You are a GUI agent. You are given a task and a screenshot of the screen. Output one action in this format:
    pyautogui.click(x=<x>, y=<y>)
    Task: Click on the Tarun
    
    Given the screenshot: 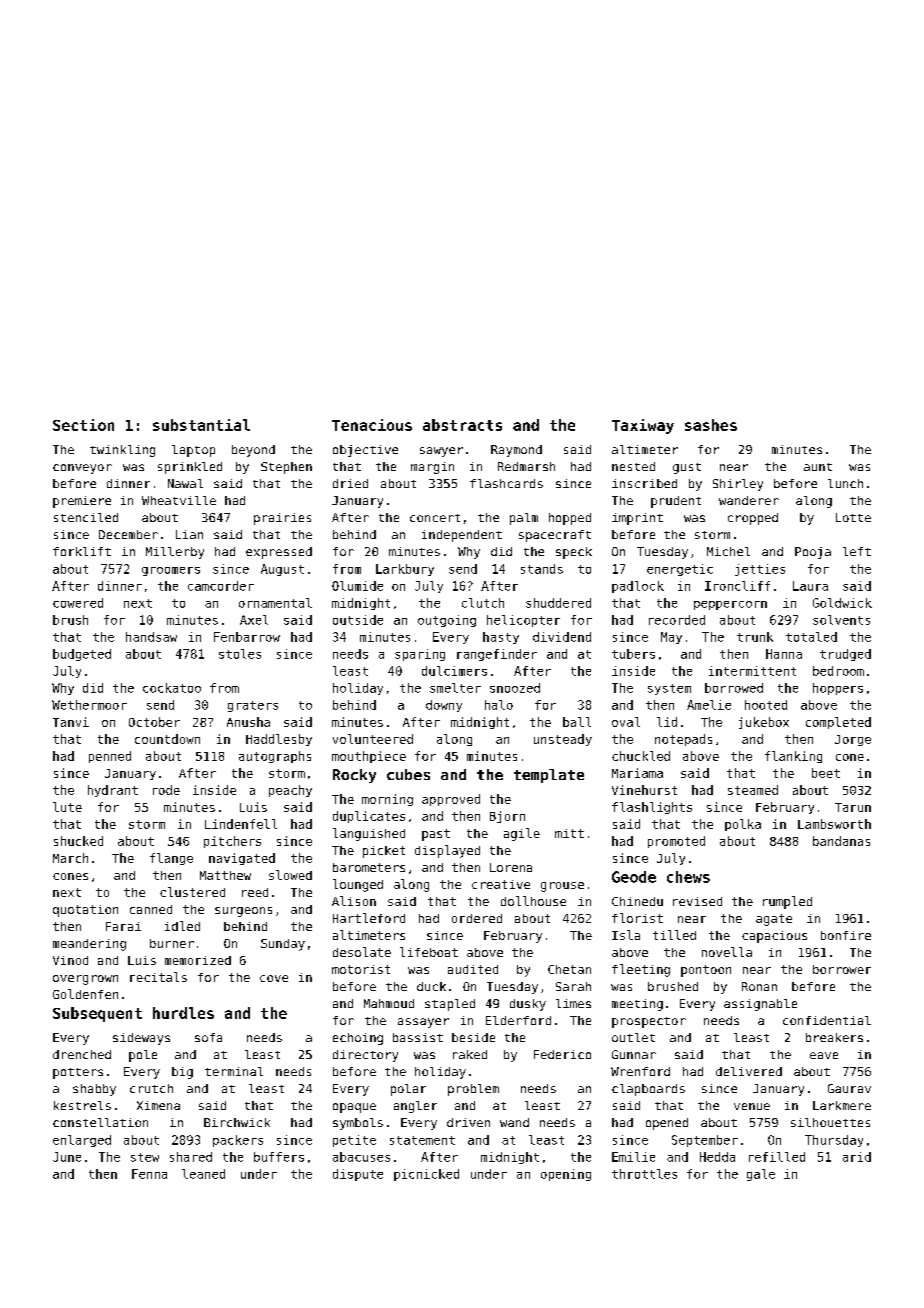 What is the action you would take?
    pyautogui.click(x=853, y=807)
